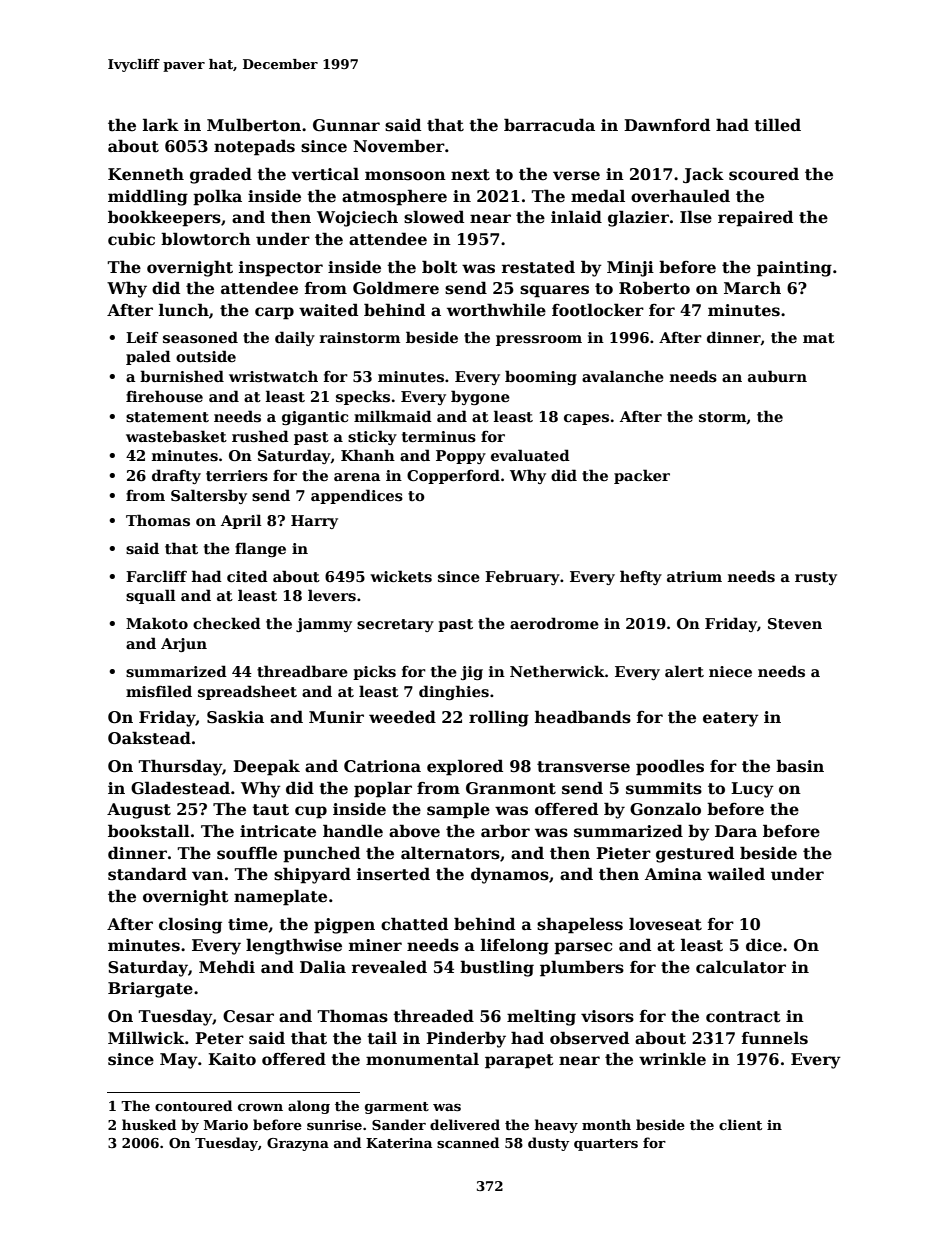 Image resolution: width=952 pixels, height=1233 pixels. I want to click on Makoto, so click(157, 623).
